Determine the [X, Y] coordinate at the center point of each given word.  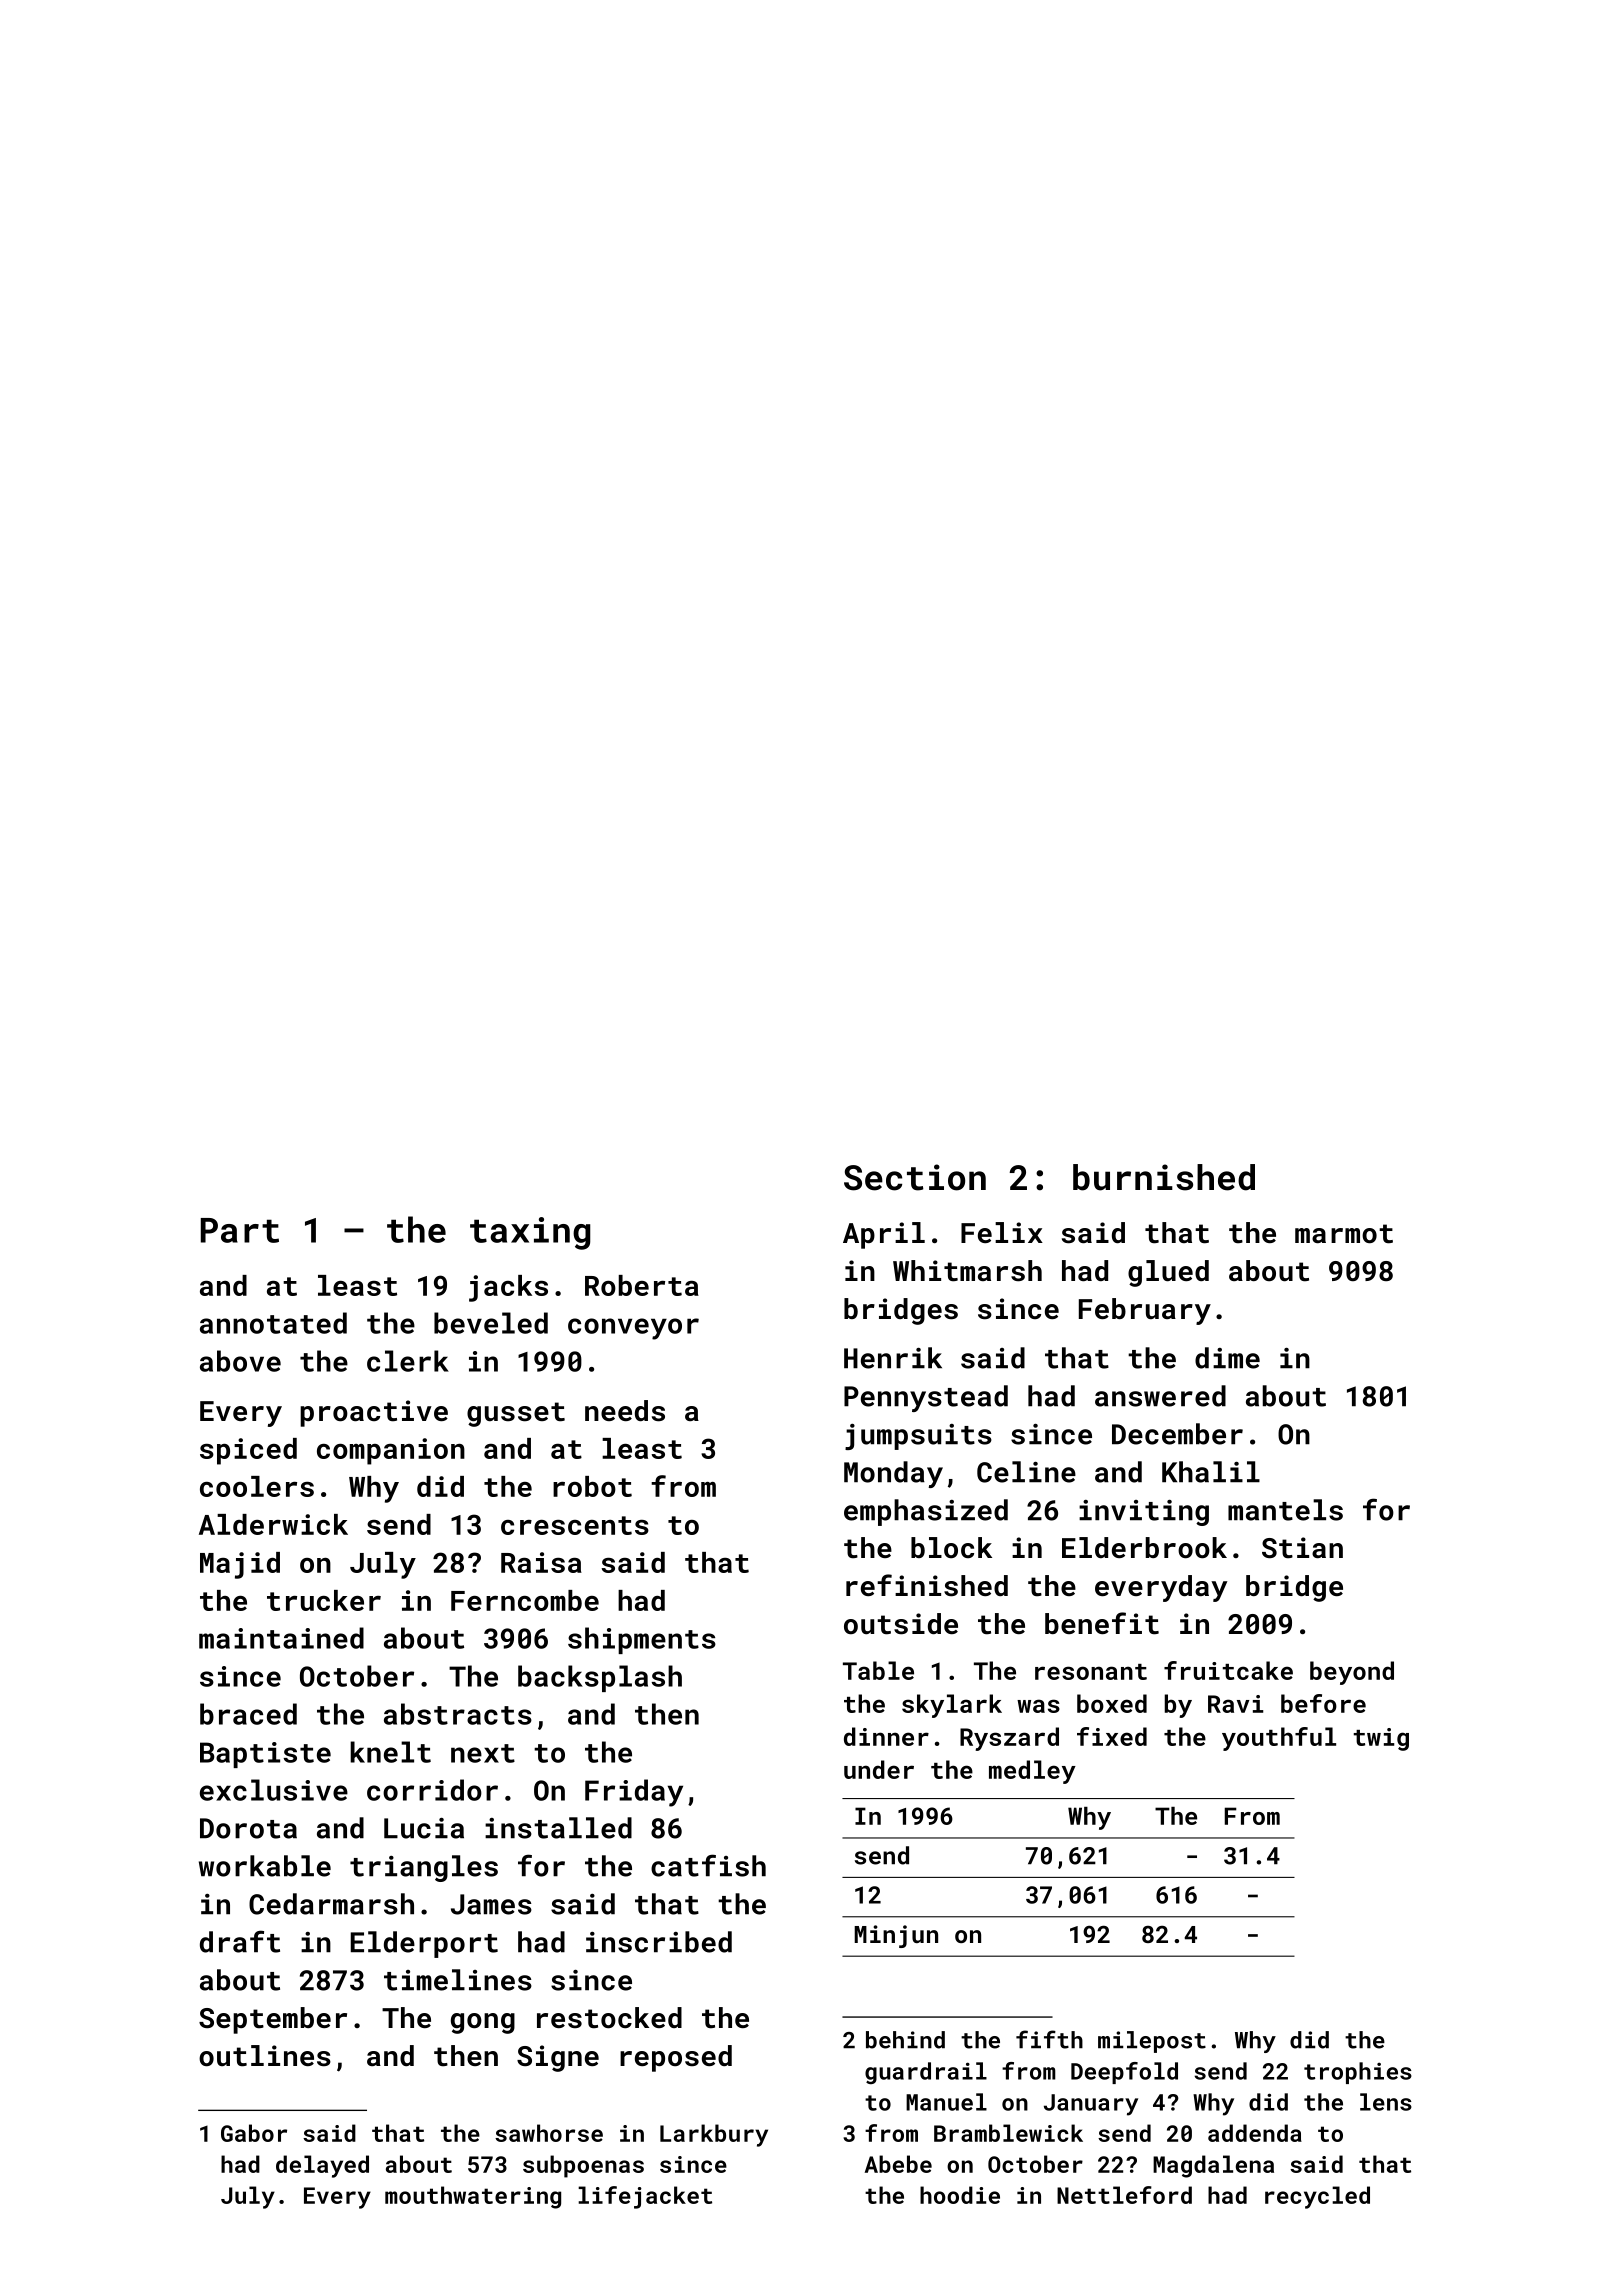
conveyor [633, 1329]
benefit [1102, 1623]
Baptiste [265, 1755]
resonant [1091, 1672]
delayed [322, 2166]
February [1145, 1311]
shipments [642, 1640]
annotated [273, 1323]
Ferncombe [525, 1600]
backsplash [600, 1678]
